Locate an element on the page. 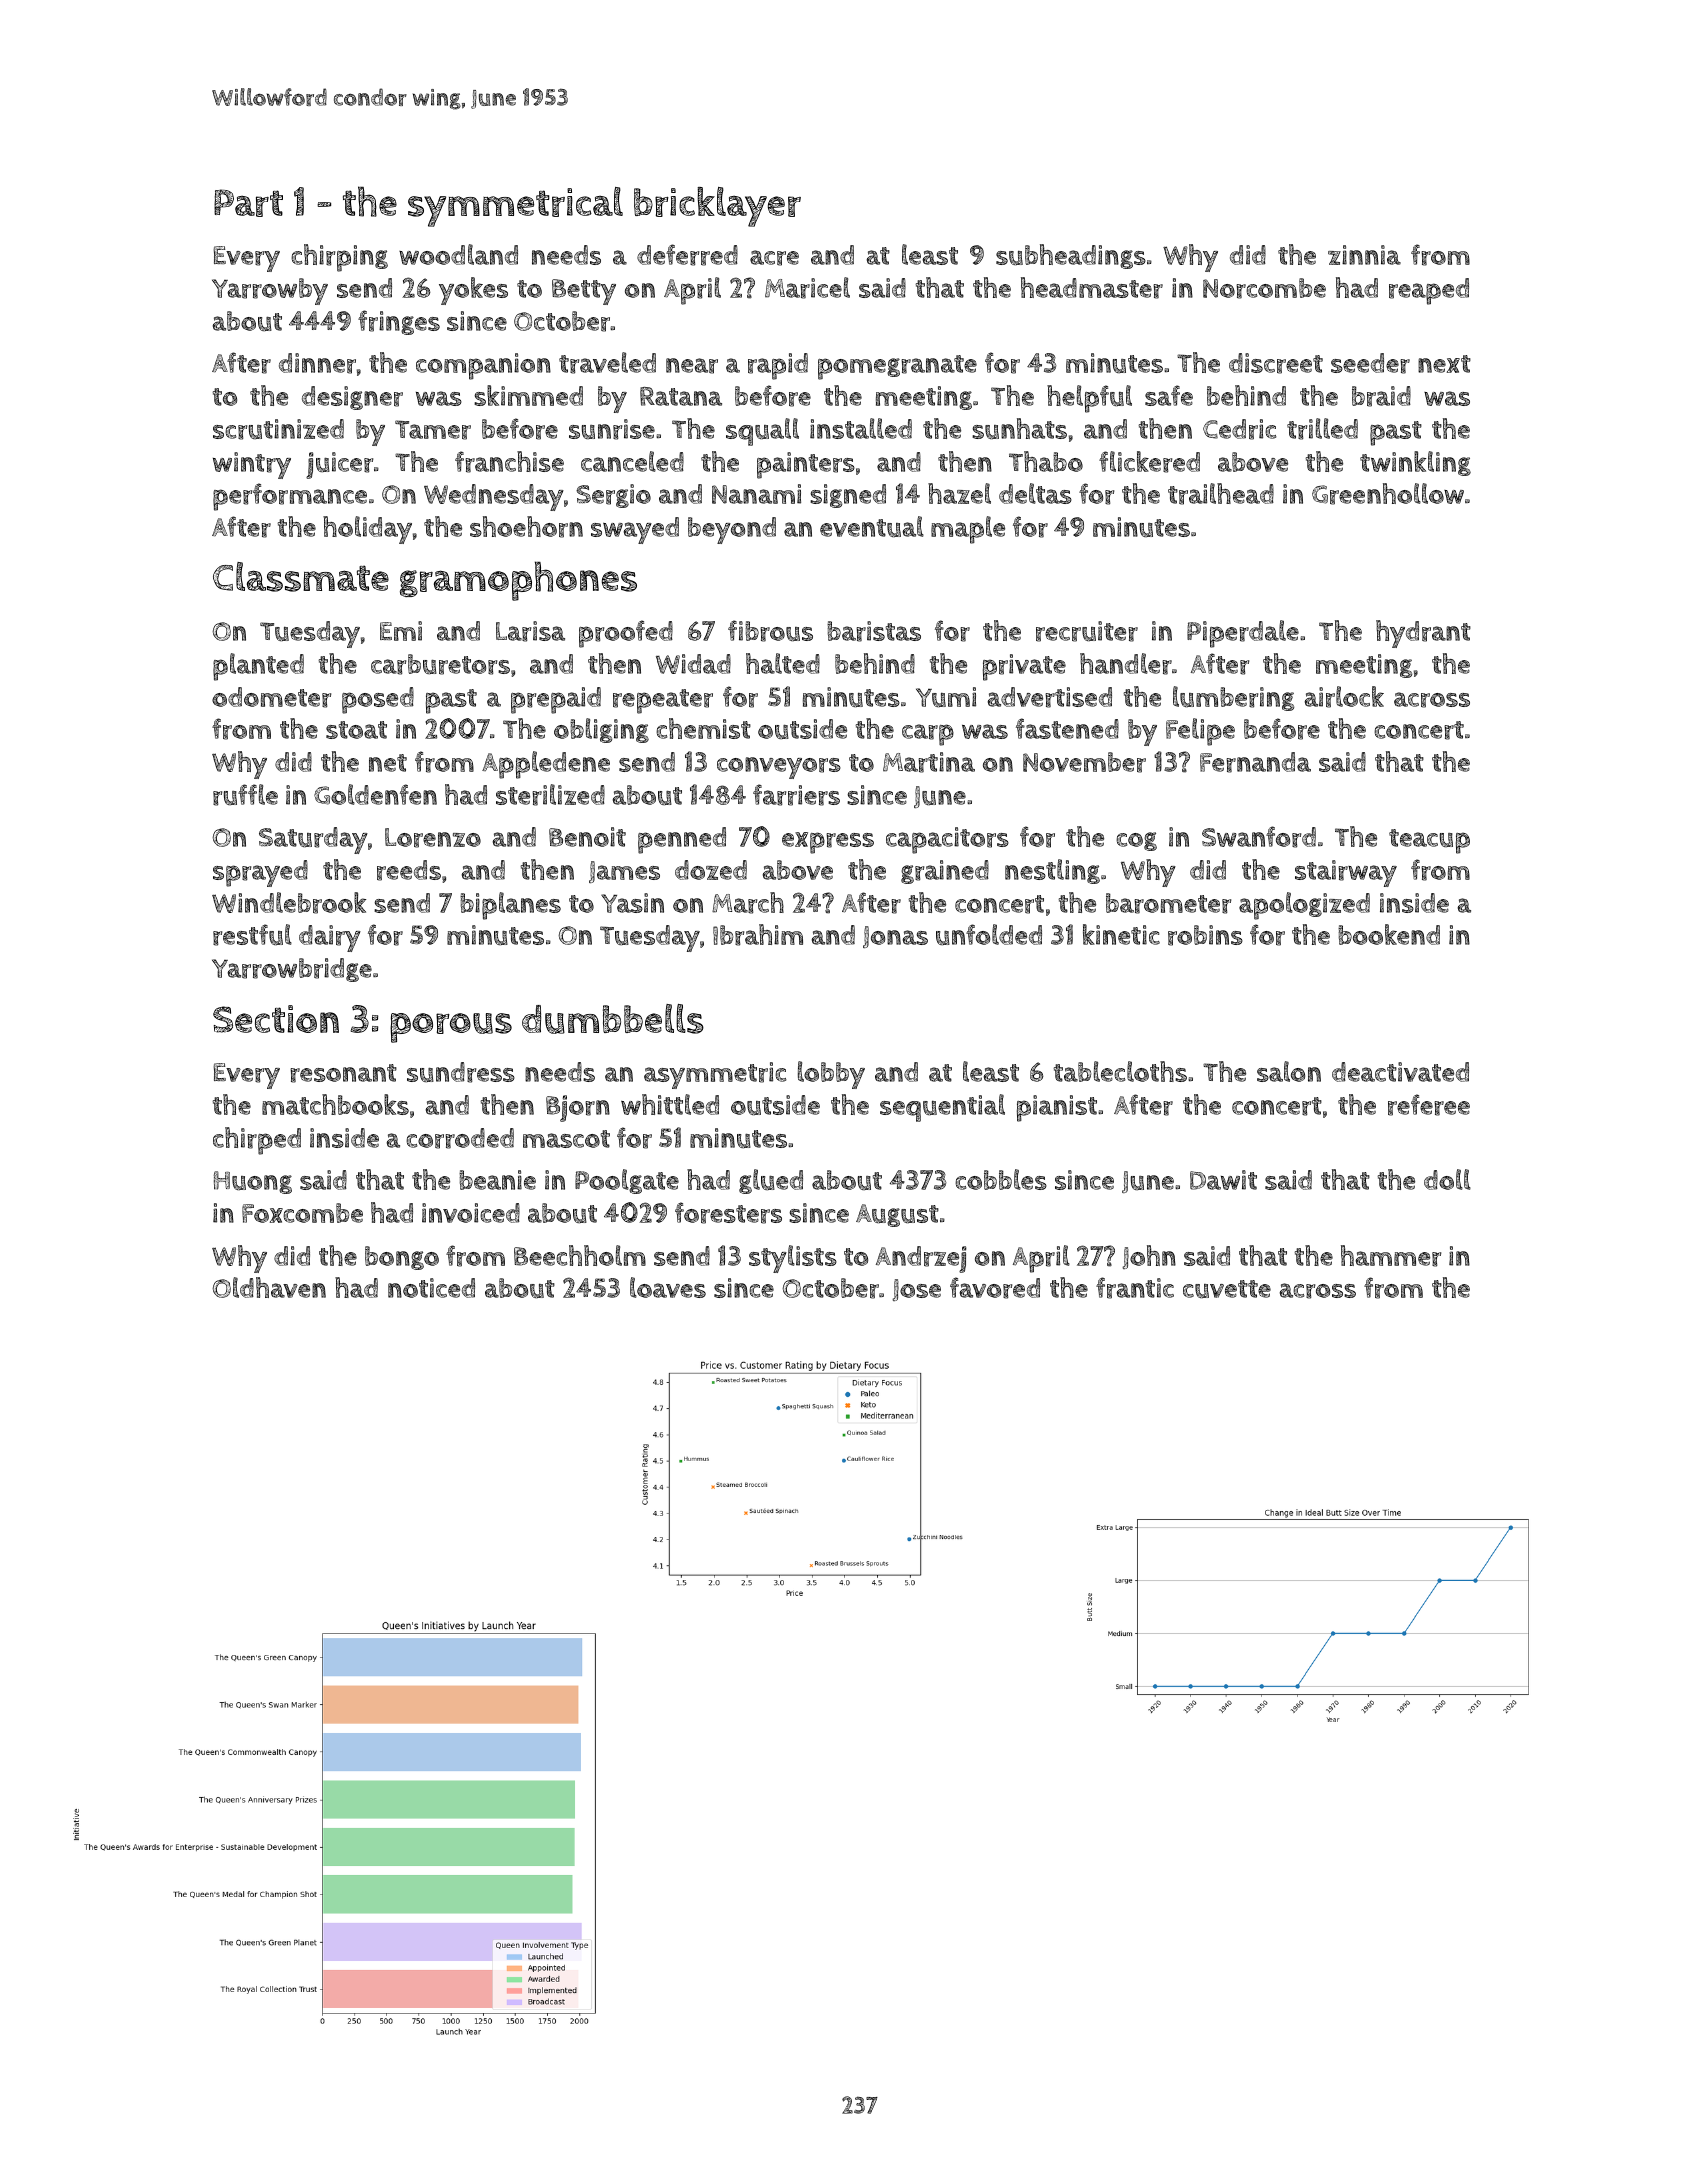 Image resolution: width=1683 pixels, height=2178 pixels. Jonas is located at coordinates (895, 937).
